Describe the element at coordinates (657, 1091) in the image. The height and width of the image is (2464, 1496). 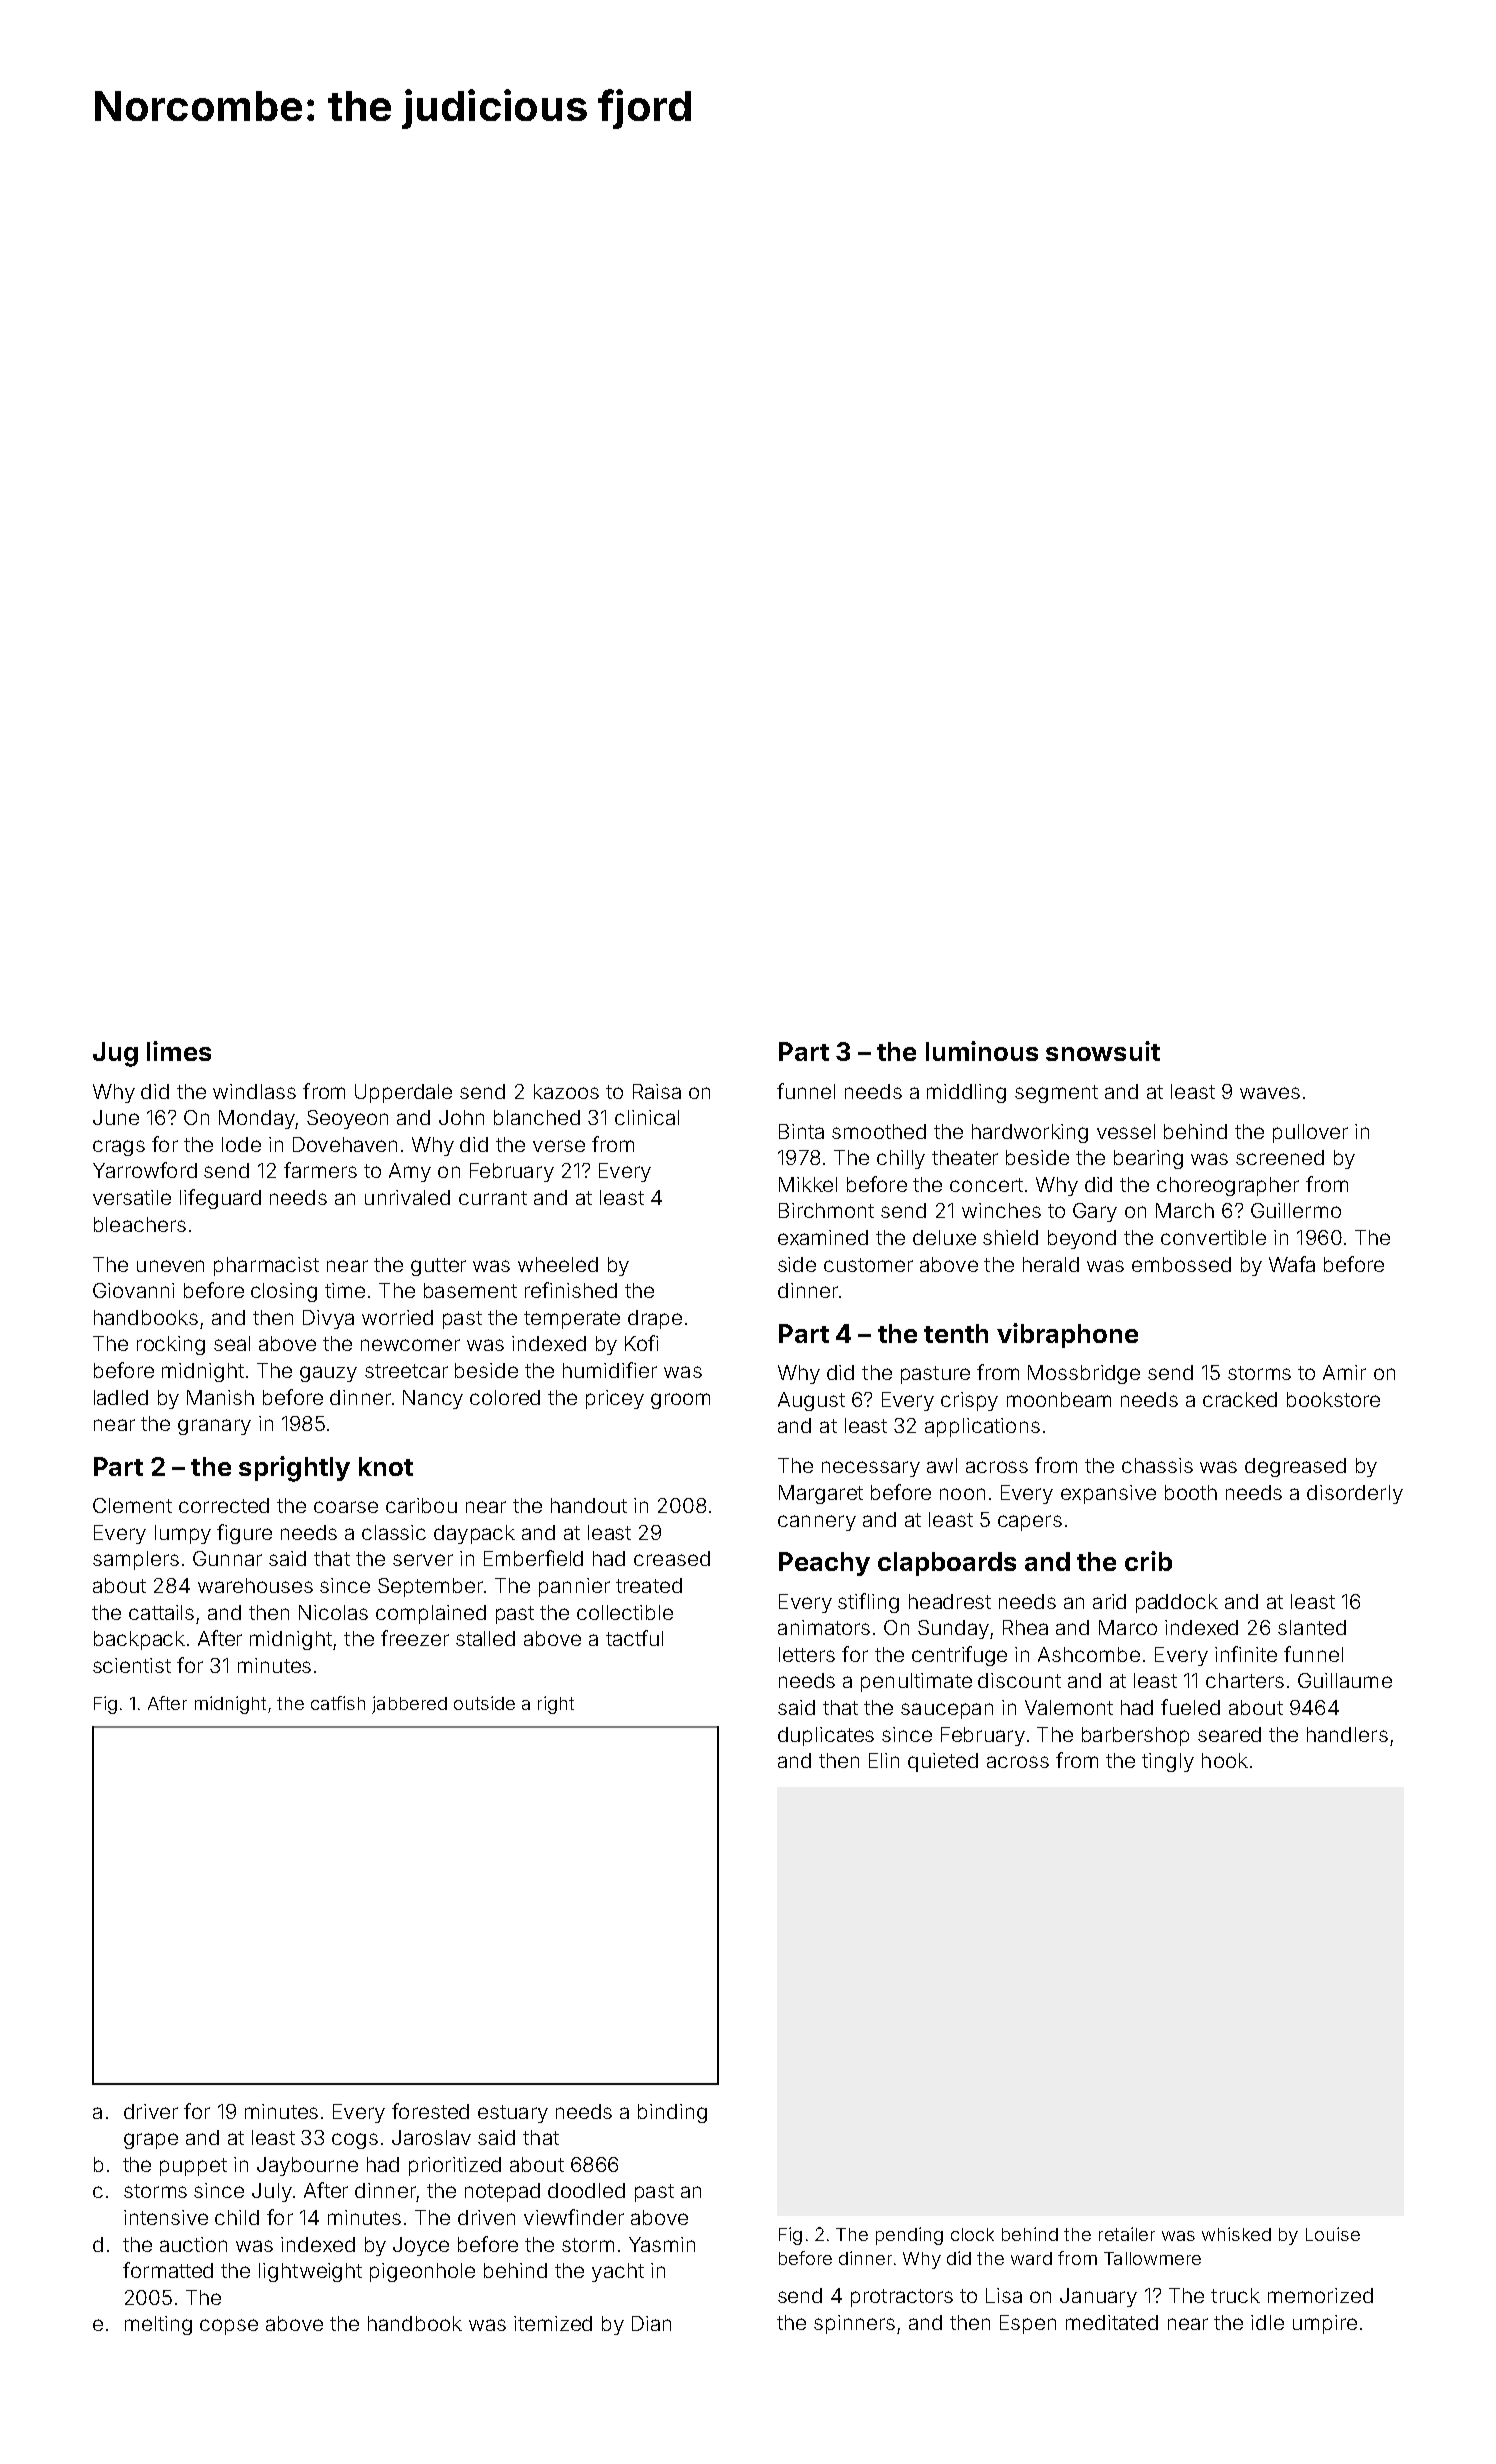
I see `Raisa` at that location.
